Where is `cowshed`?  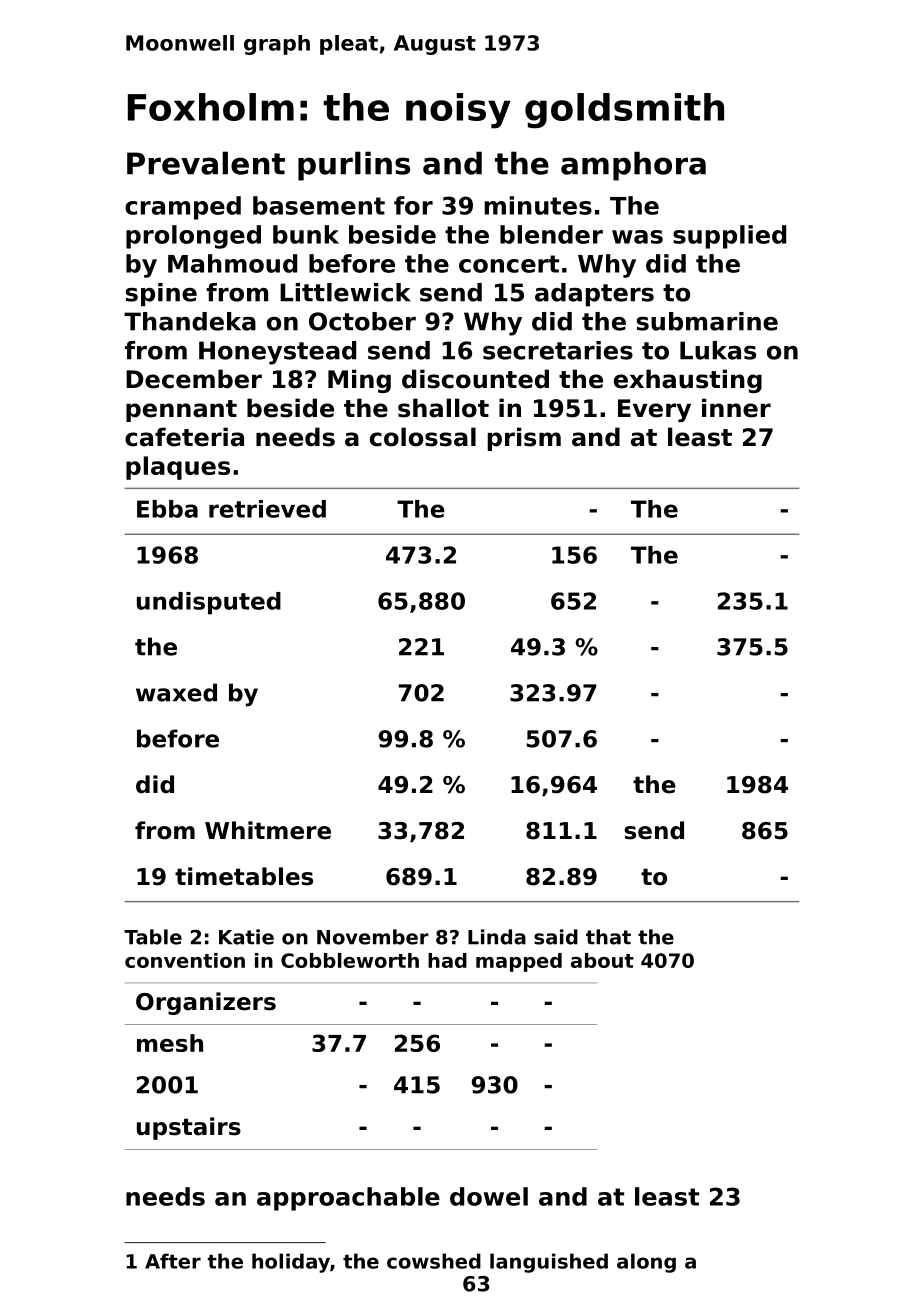 cowshed is located at coordinates (434, 1261).
